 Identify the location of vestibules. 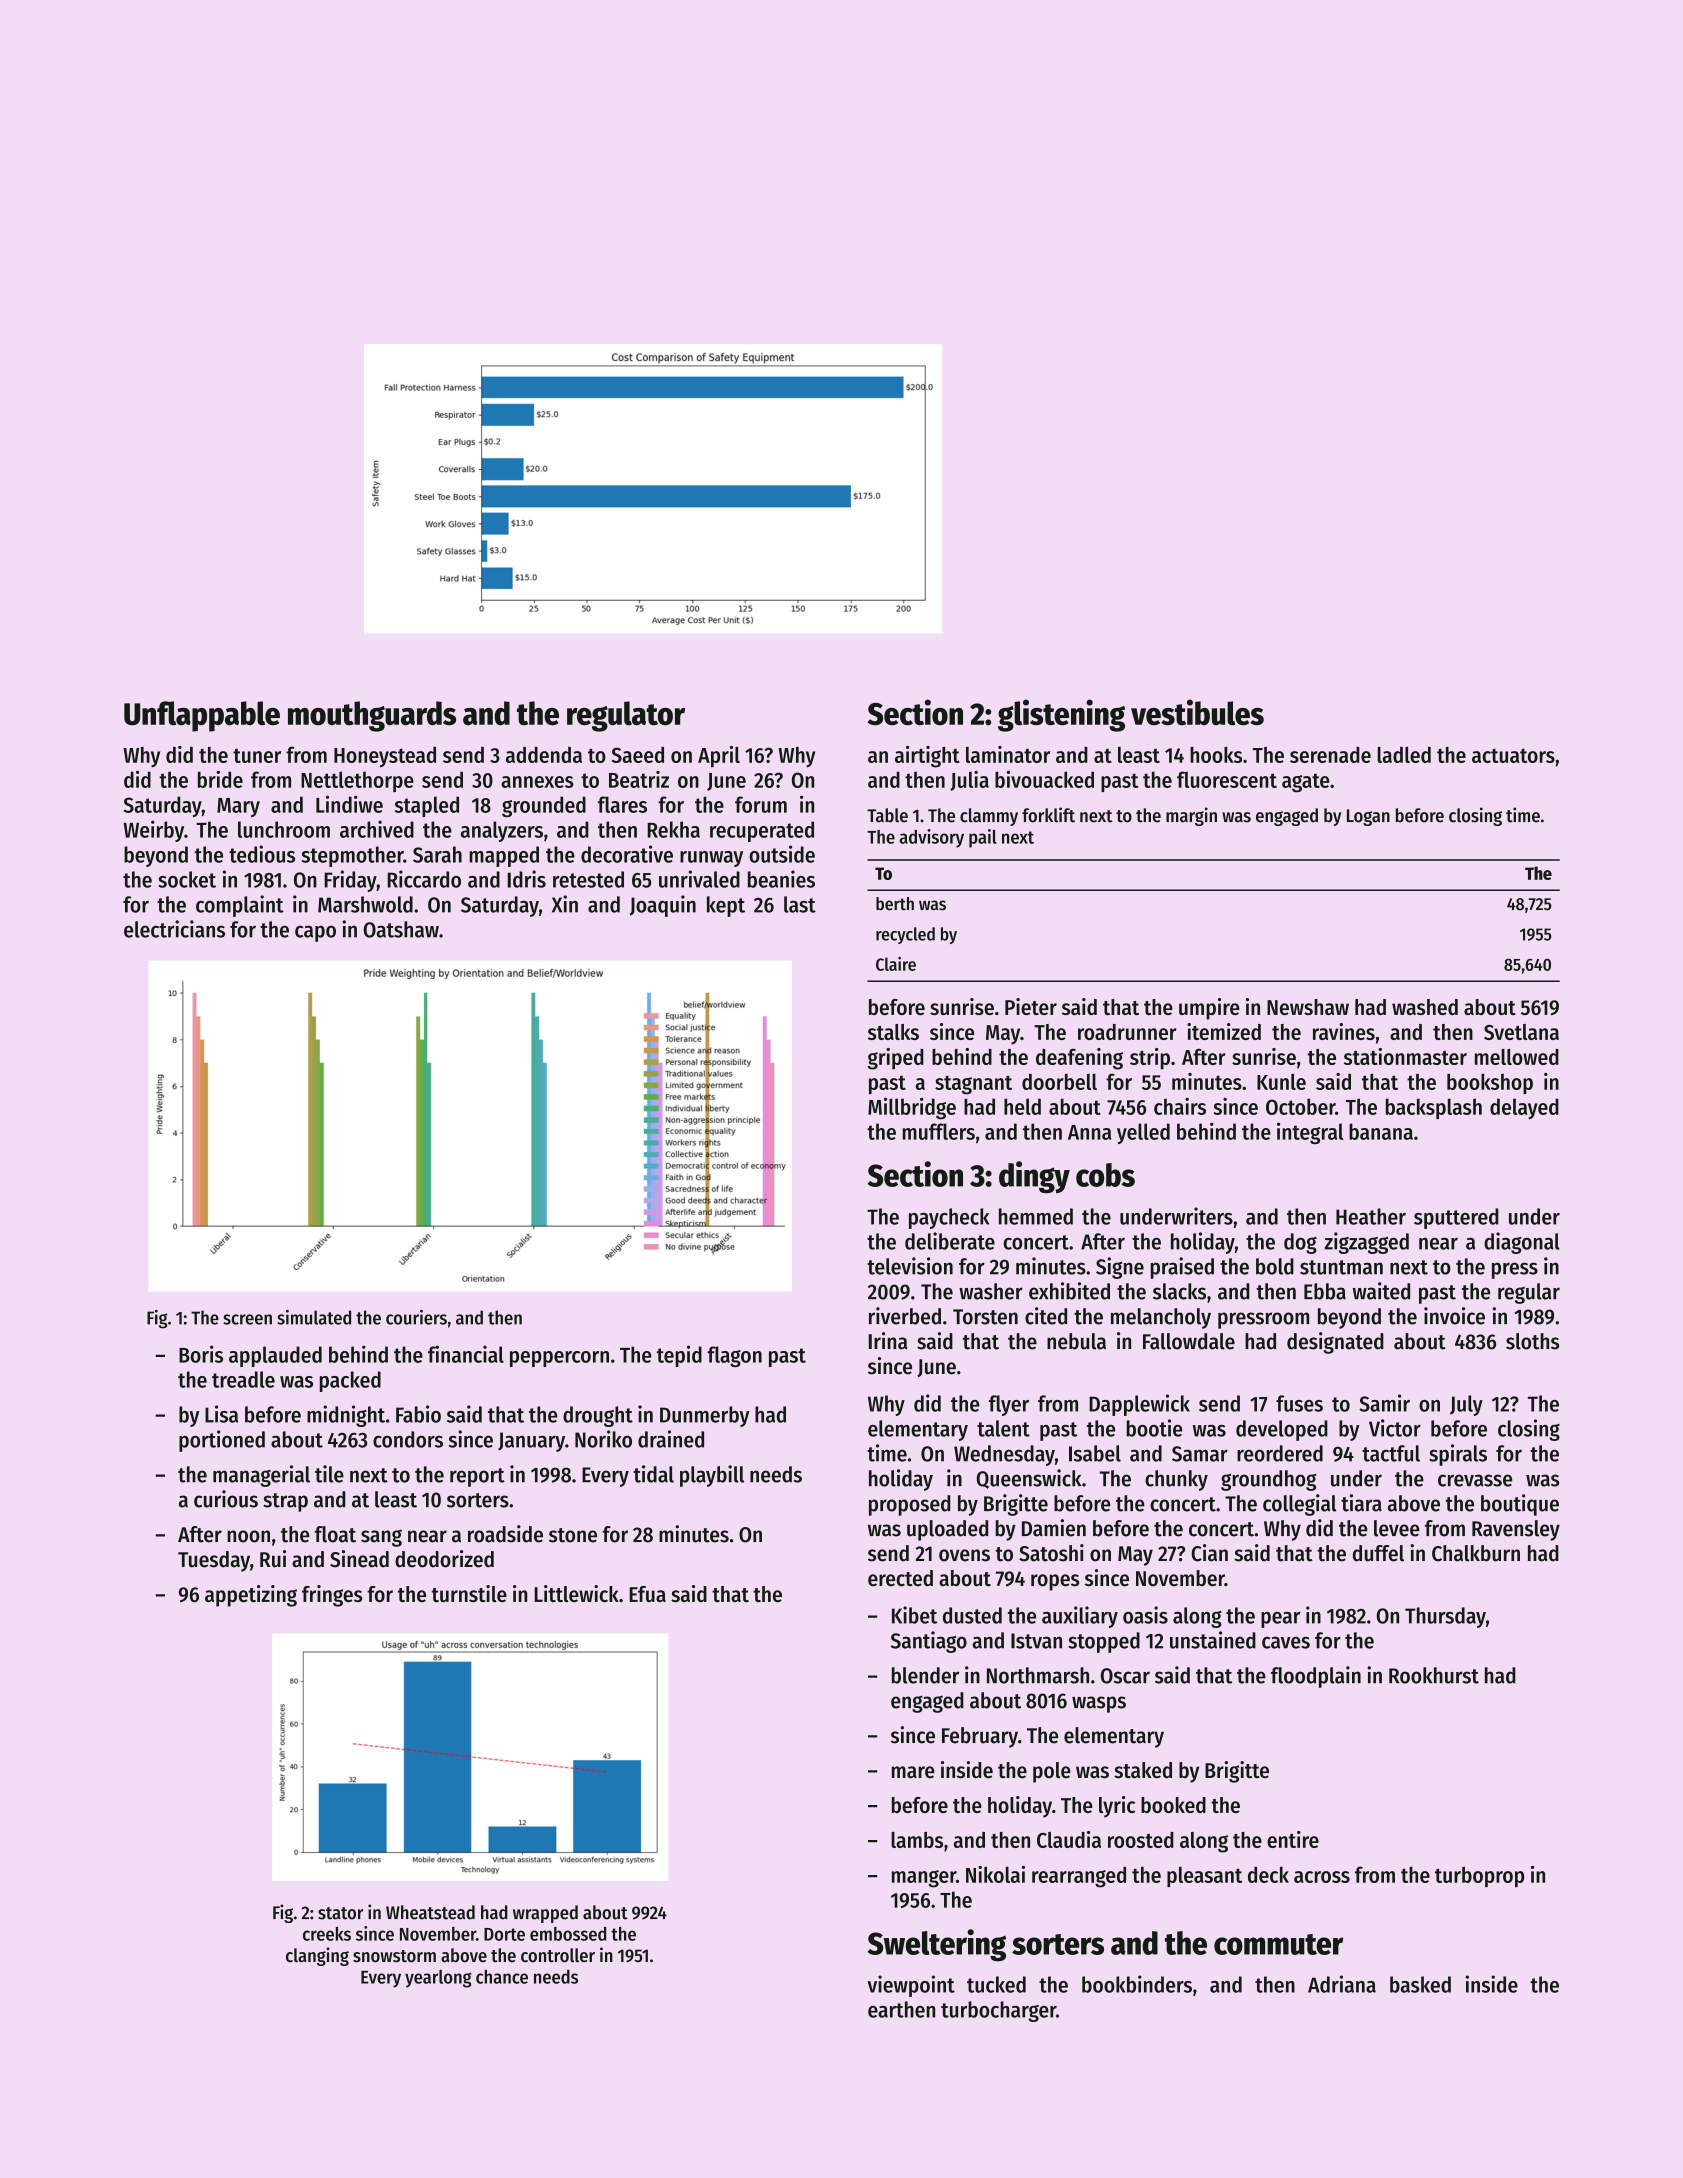
(1197, 712).
